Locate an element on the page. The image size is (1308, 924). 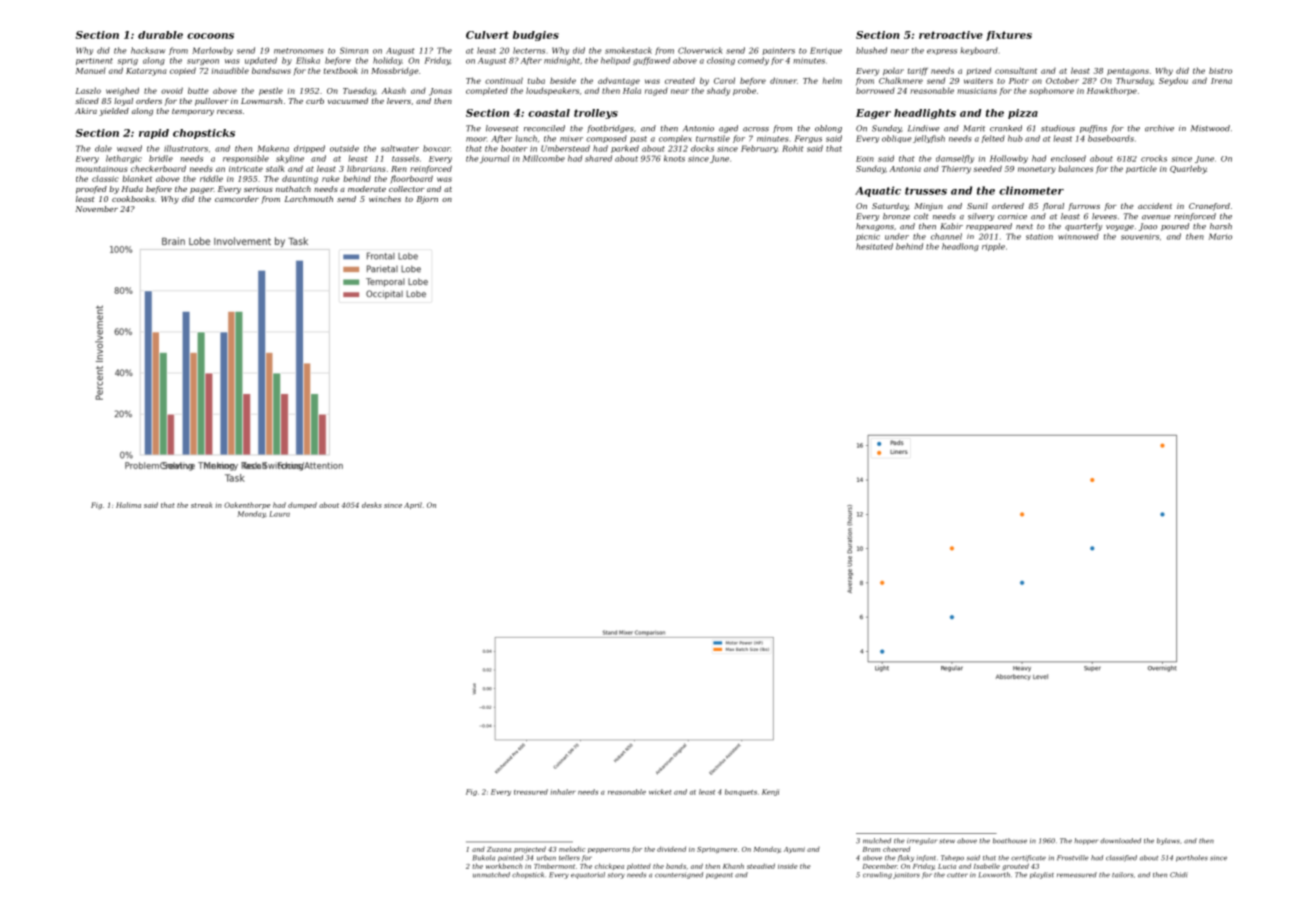
unmatched is located at coordinates (491, 875).
